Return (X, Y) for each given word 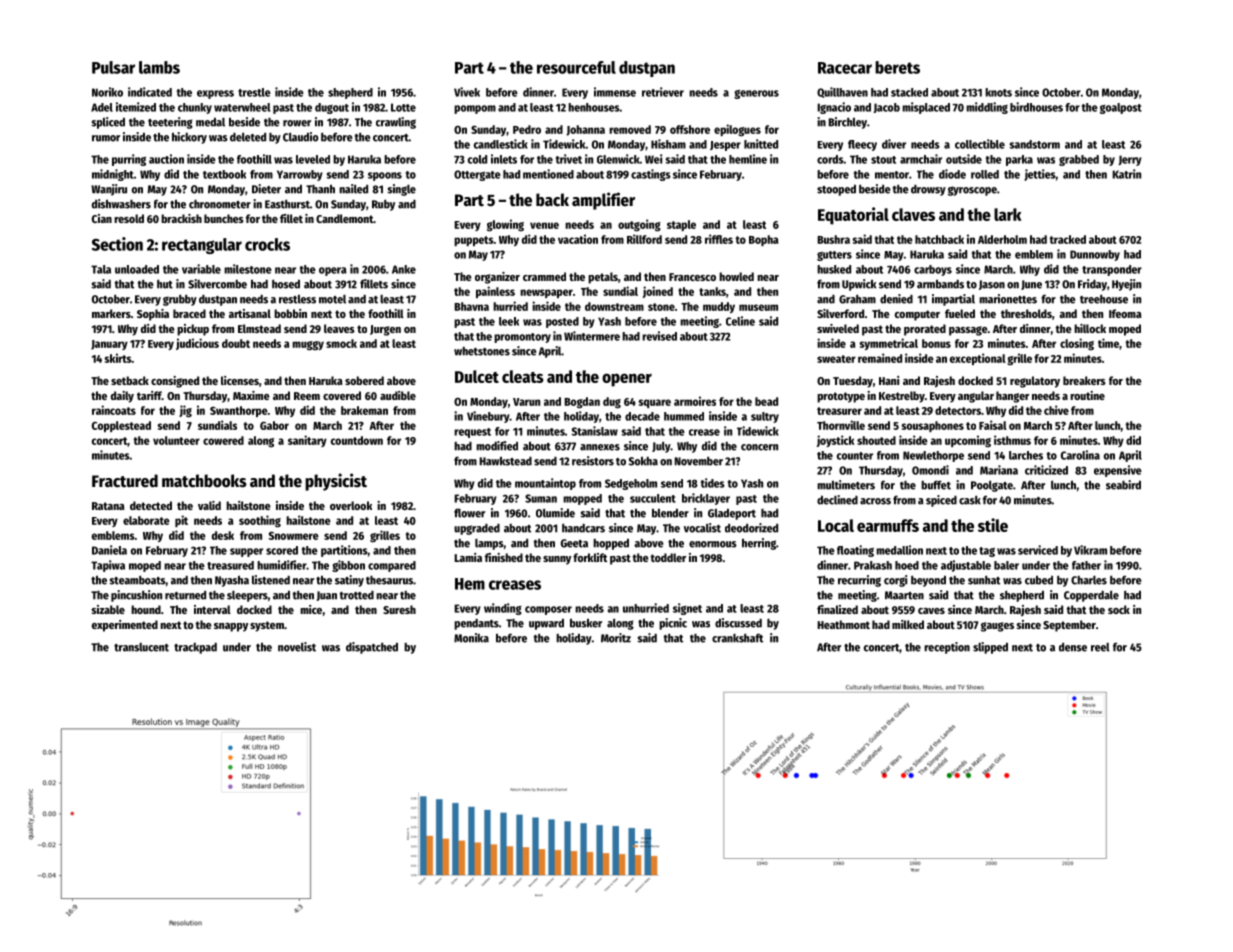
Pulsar (113, 67)
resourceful (576, 67)
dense (1073, 647)
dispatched (372, 648)
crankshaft (737, 638)
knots (998, 92)
